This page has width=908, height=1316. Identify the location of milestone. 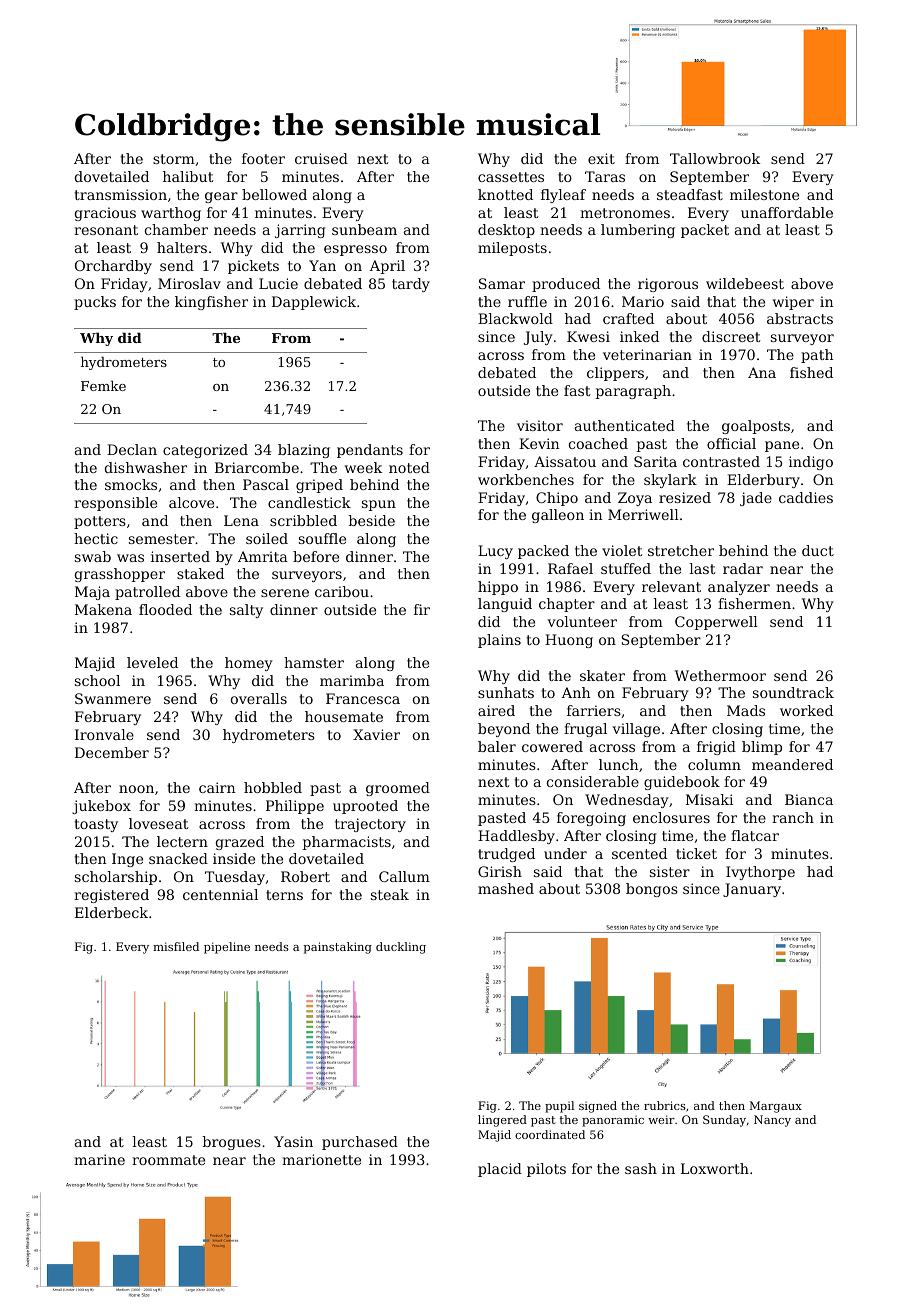
(764, 194).
